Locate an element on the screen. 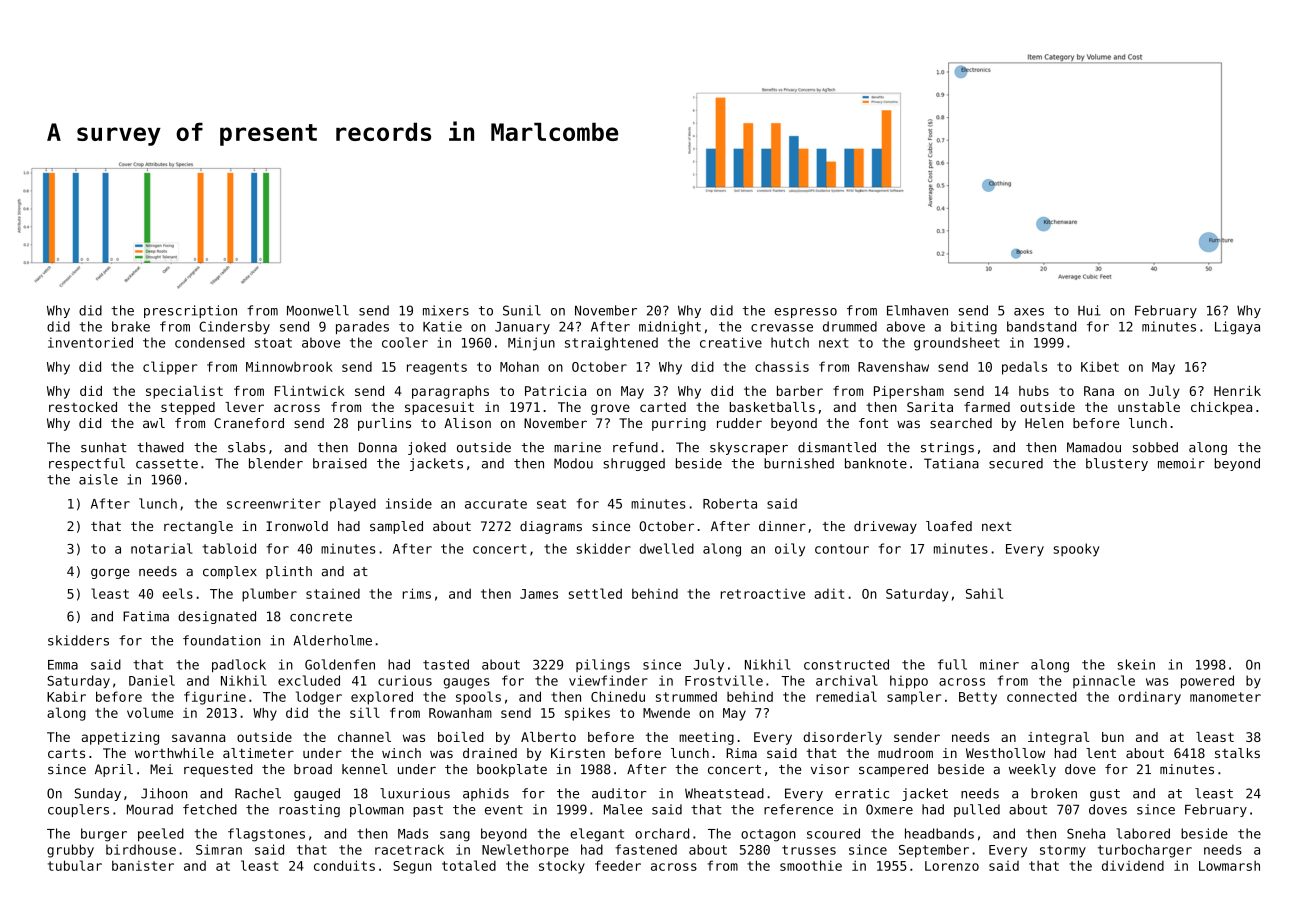  sampled is located at coordinates (396, 527).
